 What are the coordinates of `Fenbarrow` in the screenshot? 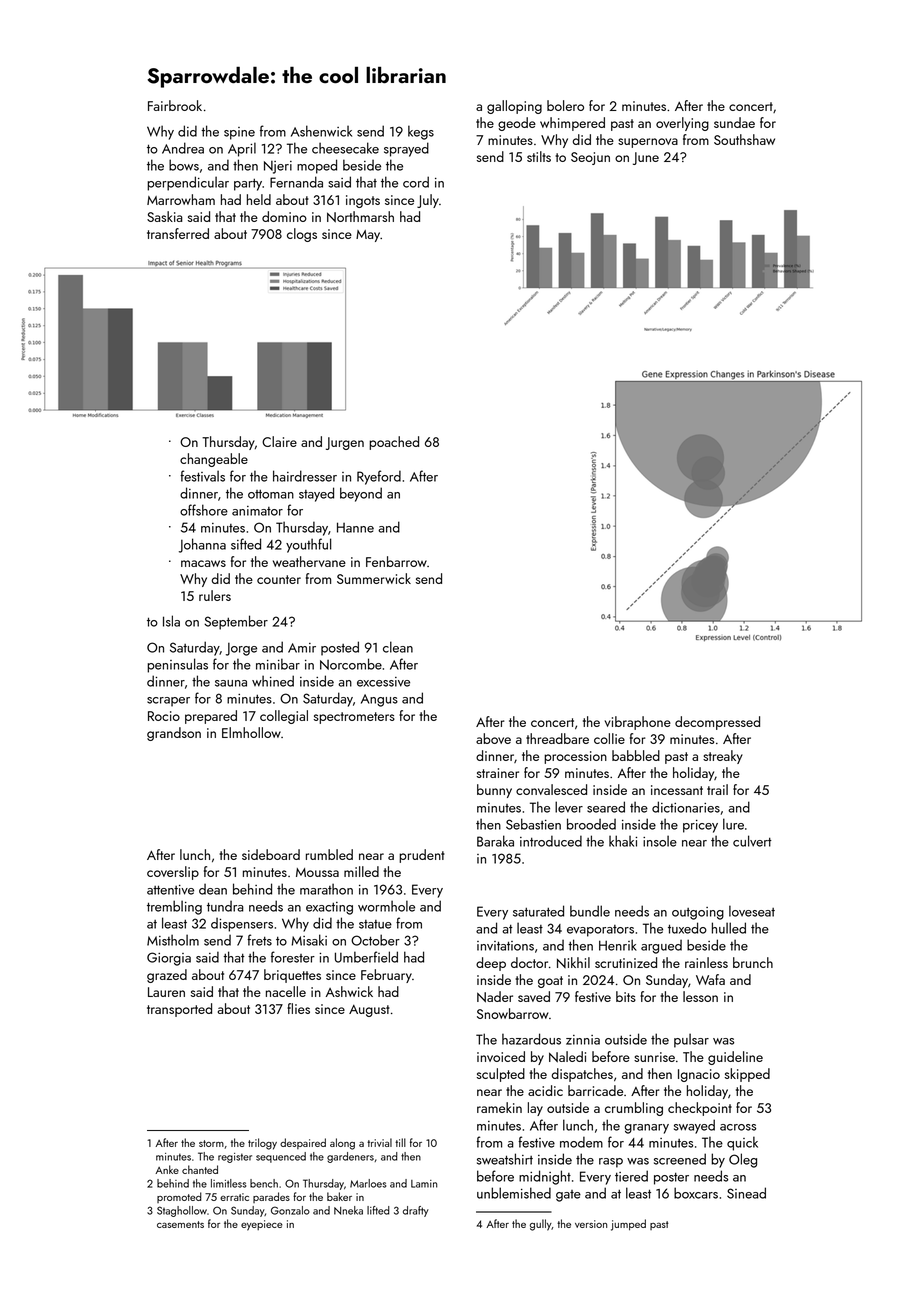 It's located at (396, 561).
